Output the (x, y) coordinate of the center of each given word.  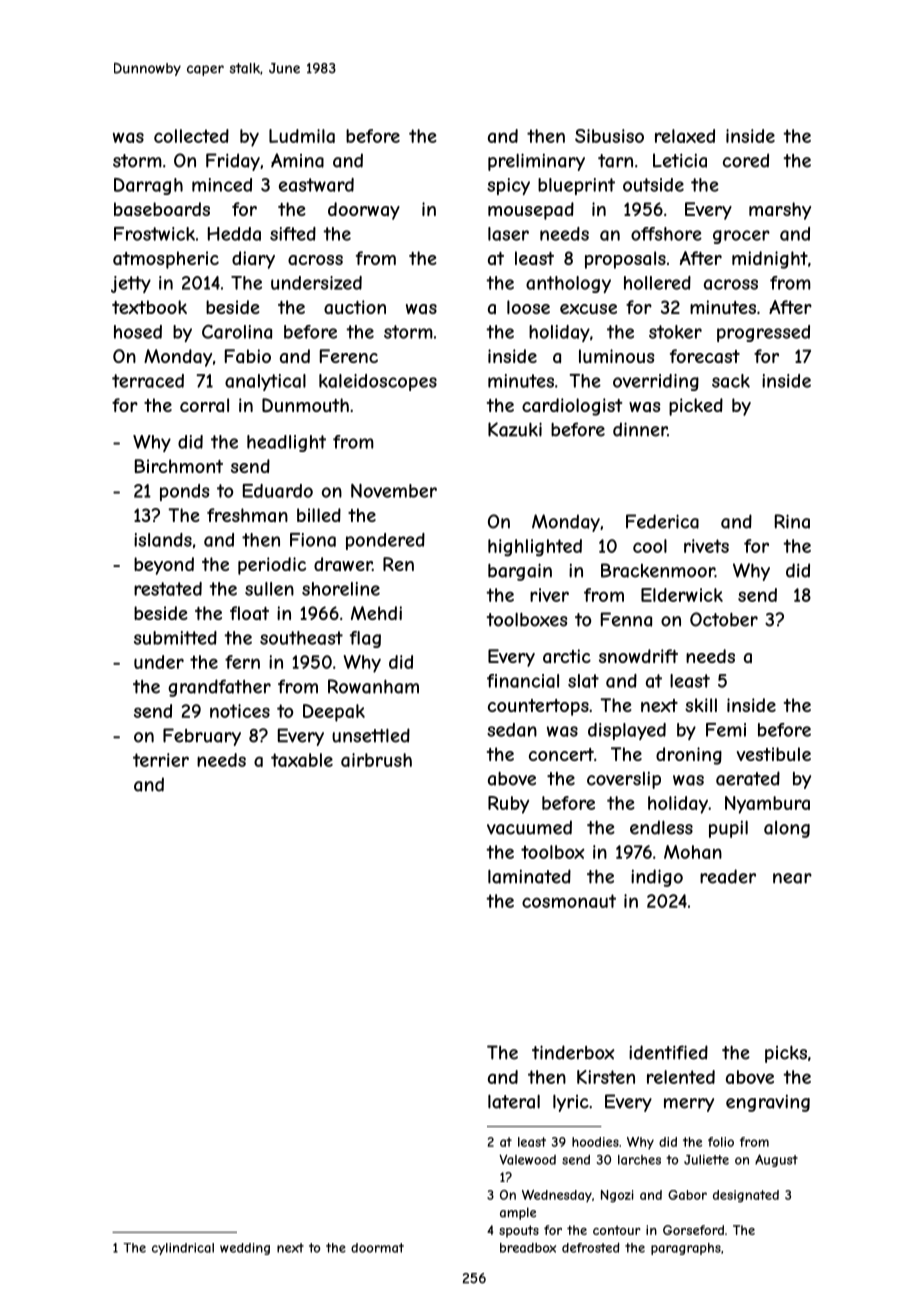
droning (689, 756)
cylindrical (183, 1249)
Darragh (148, 186)
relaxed (685, 136)
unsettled (371, 735)
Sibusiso (609, 136)
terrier (161, 760)
